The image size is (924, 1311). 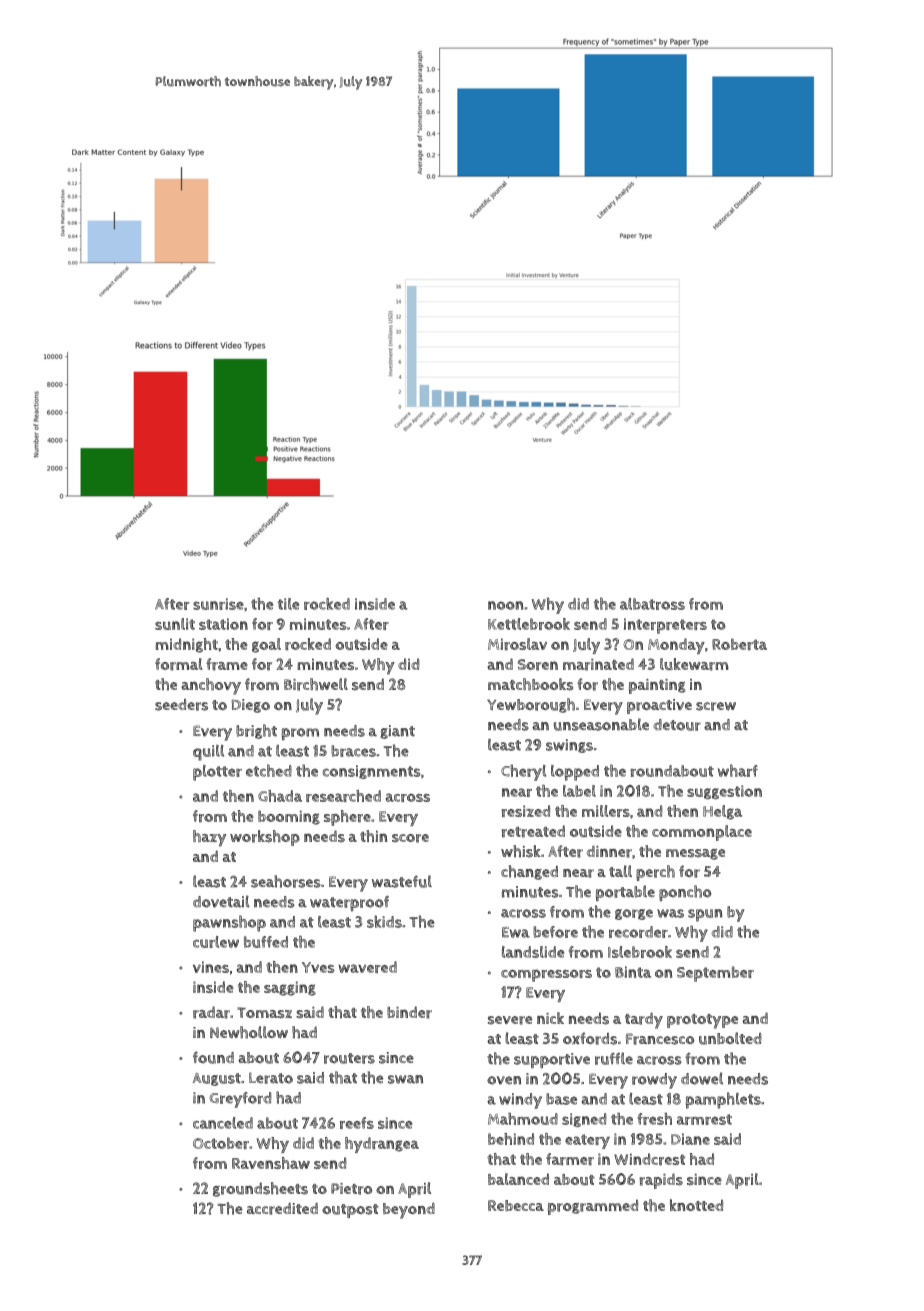 What do you see at coordinates (644, 1020) in the document?
I see `tardy` at bounding box center [644, 1020].
